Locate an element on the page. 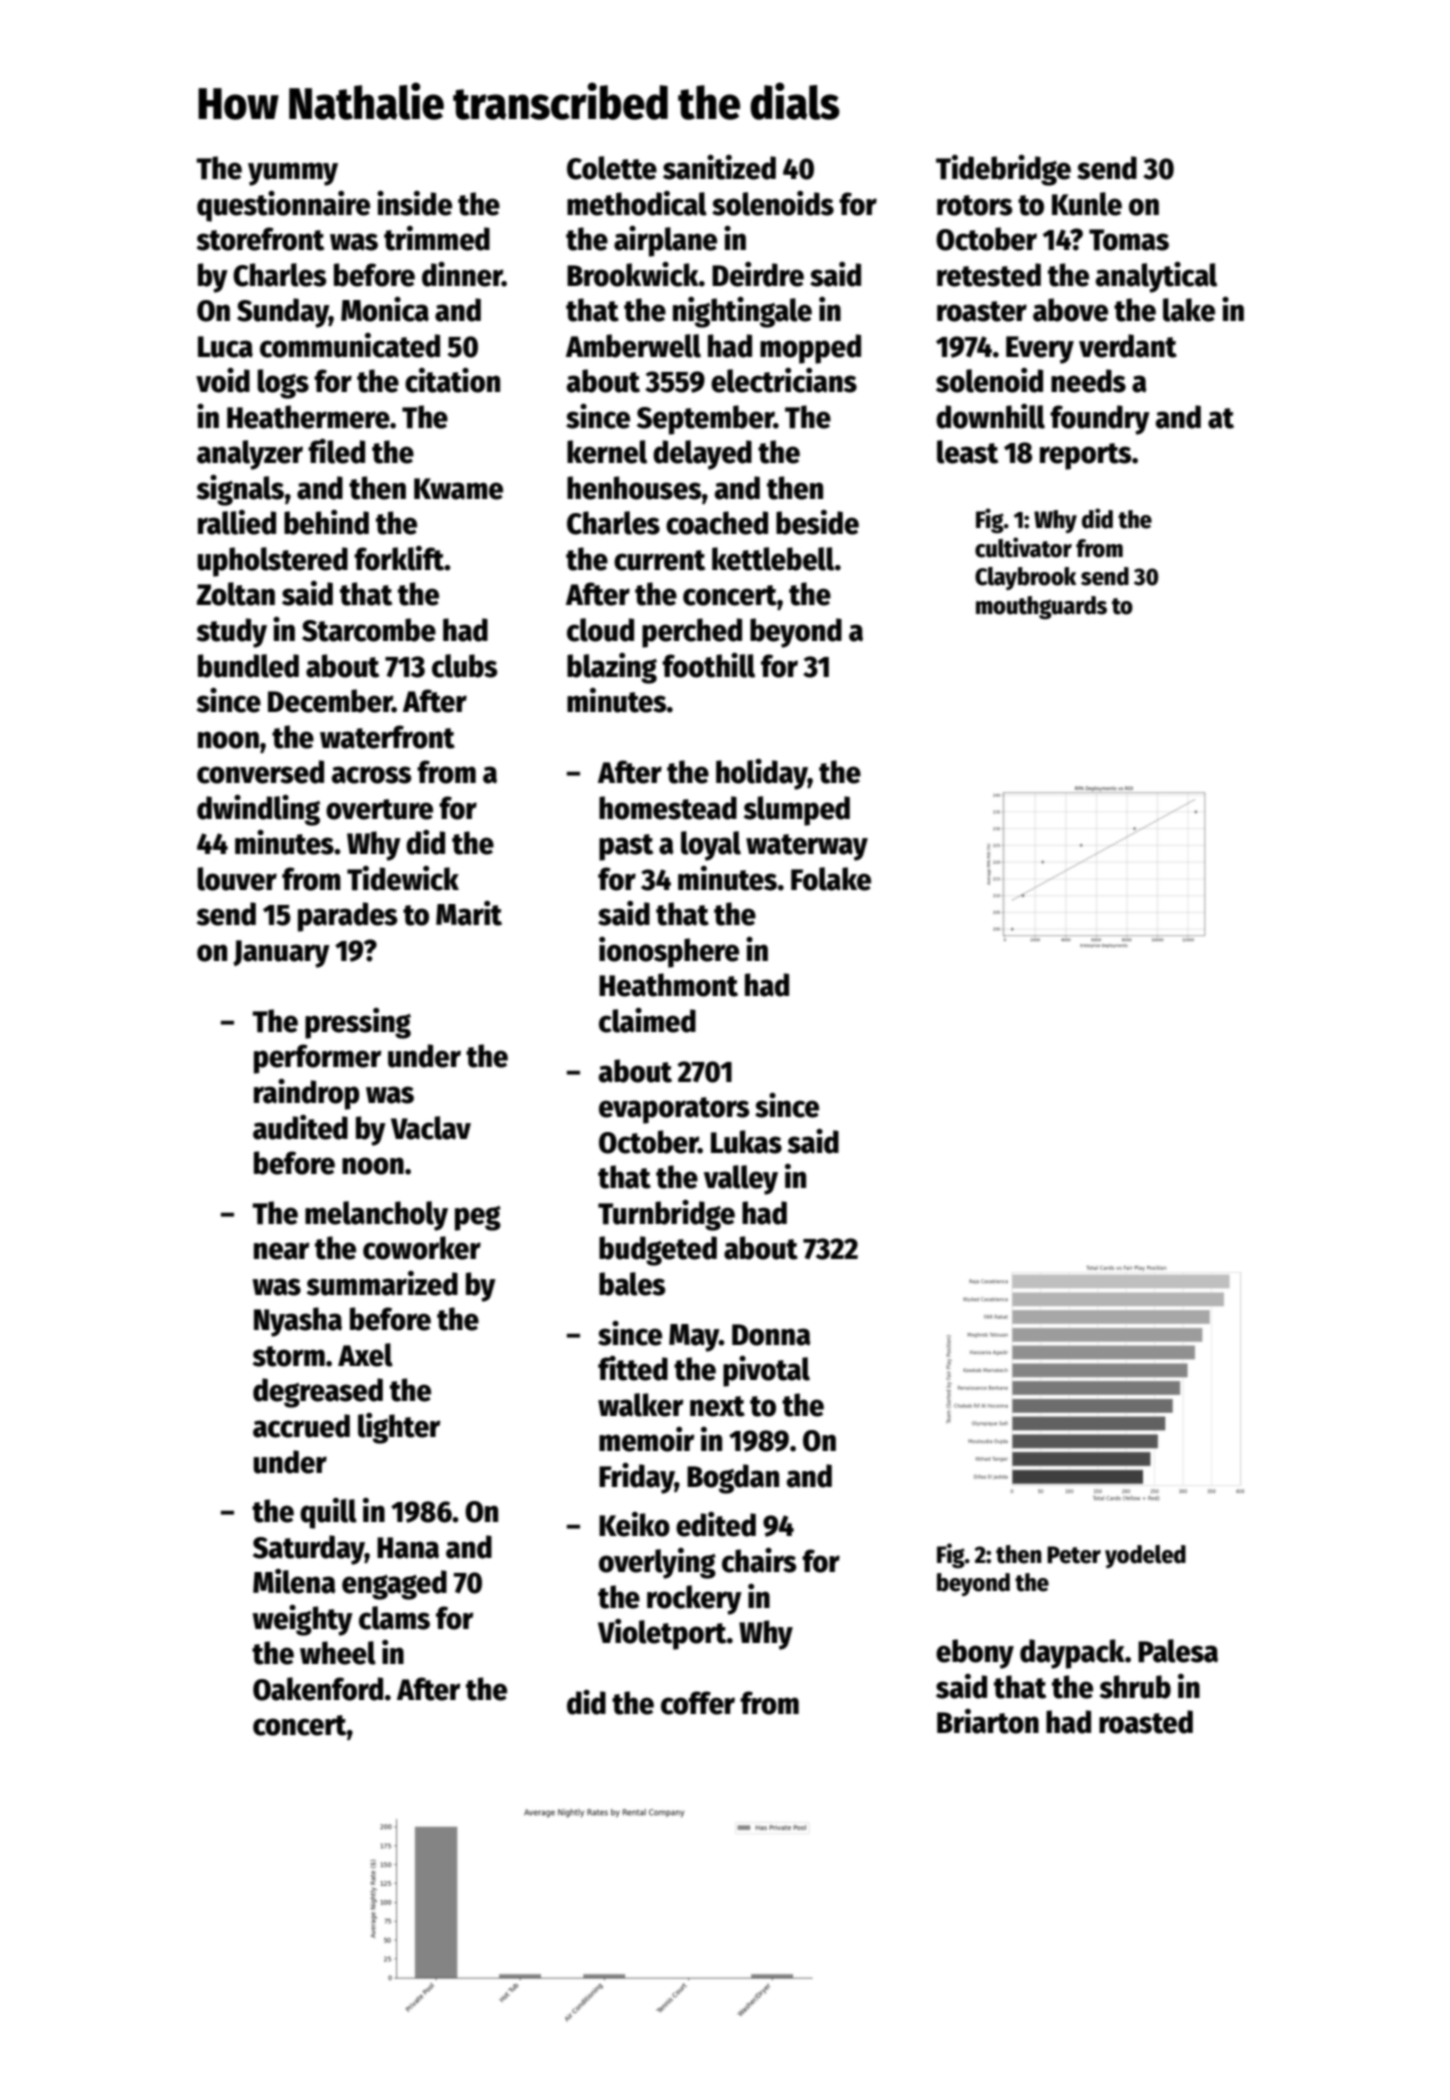  Tidebridge is located at coordinates (1003, 170).
